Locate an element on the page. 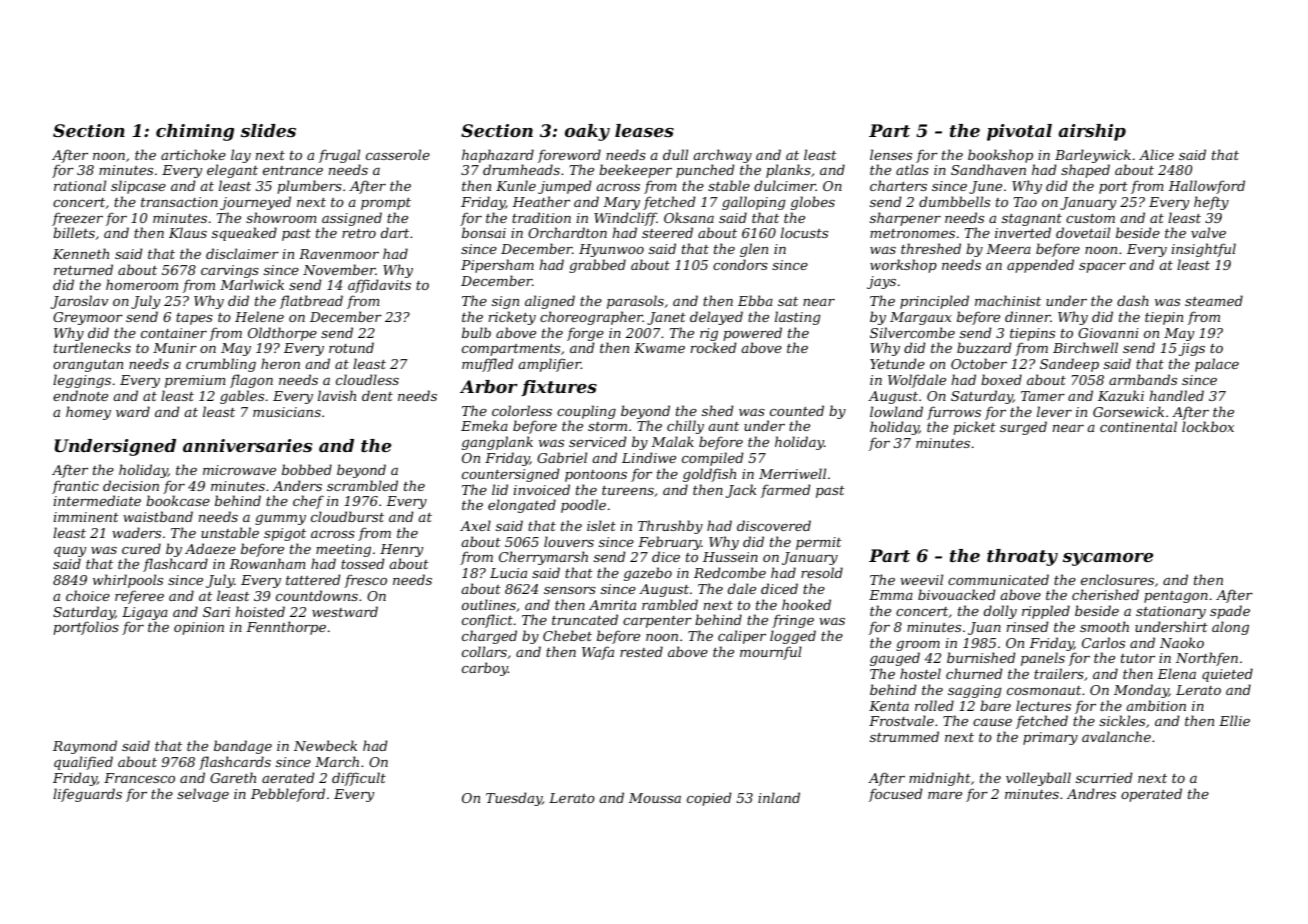  fringe is located at coordinates (793, 621).
